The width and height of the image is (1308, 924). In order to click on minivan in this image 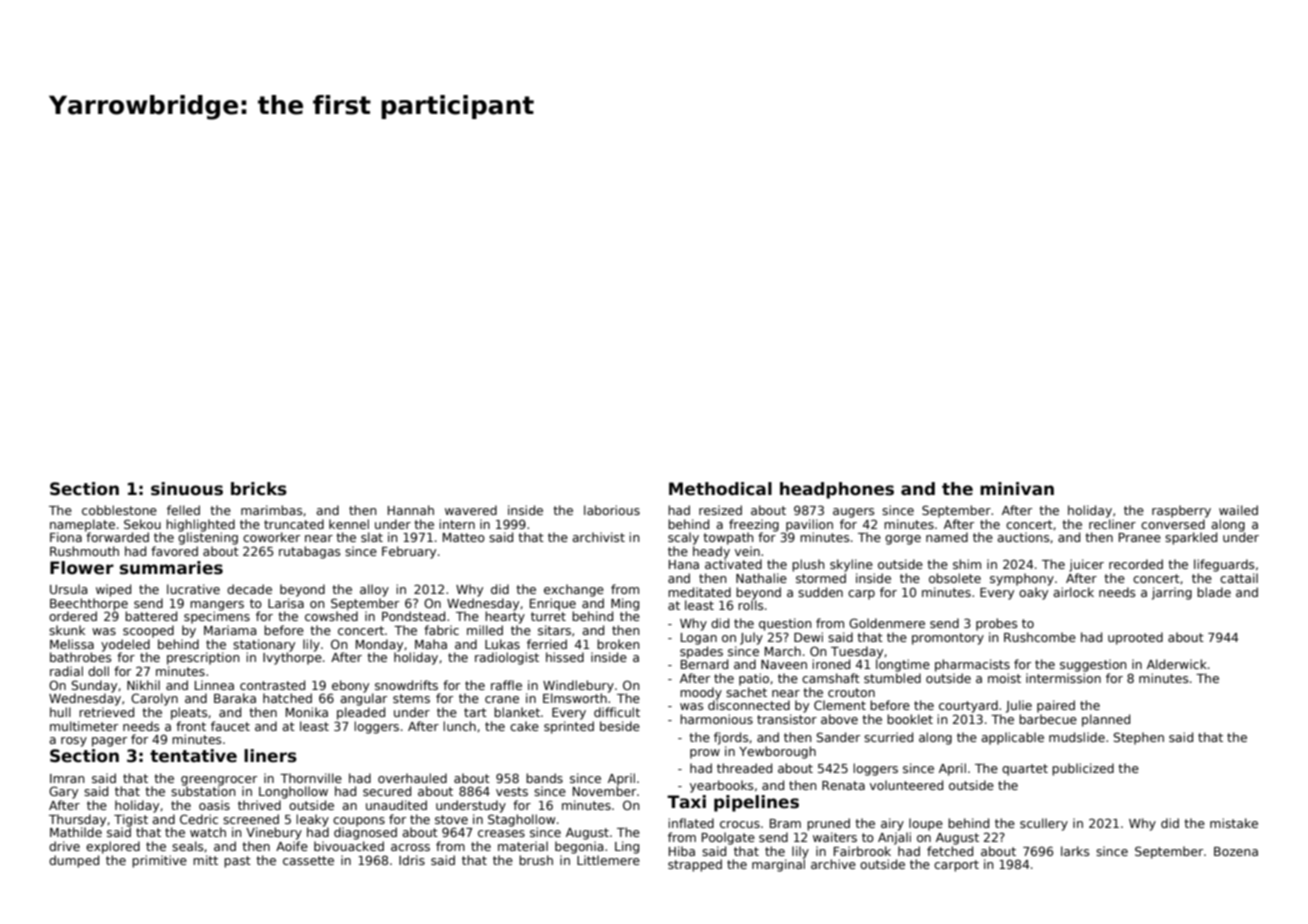, I will do `click(1017, 489)`.
